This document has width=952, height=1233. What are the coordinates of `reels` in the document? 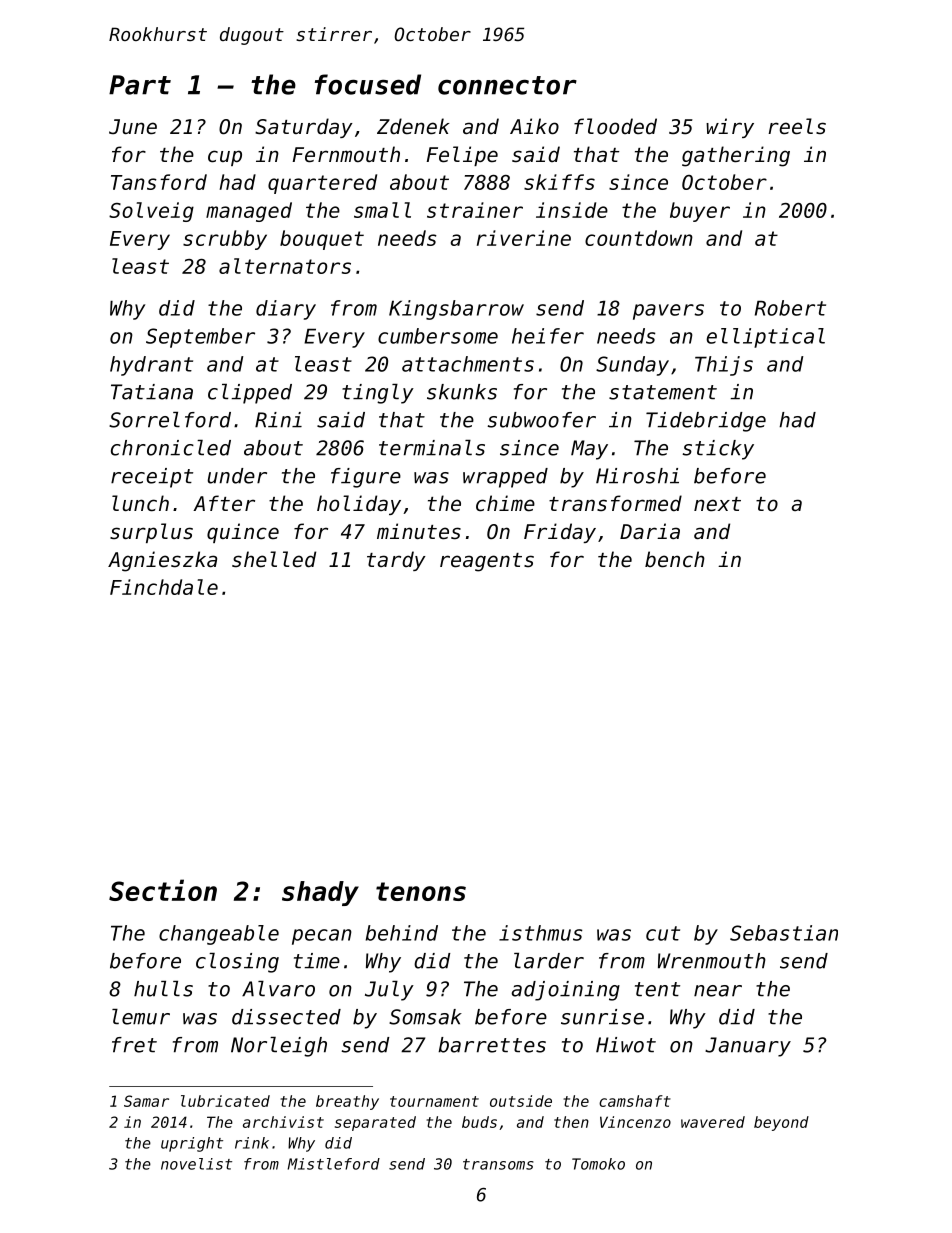 It's located at (797, 126).
